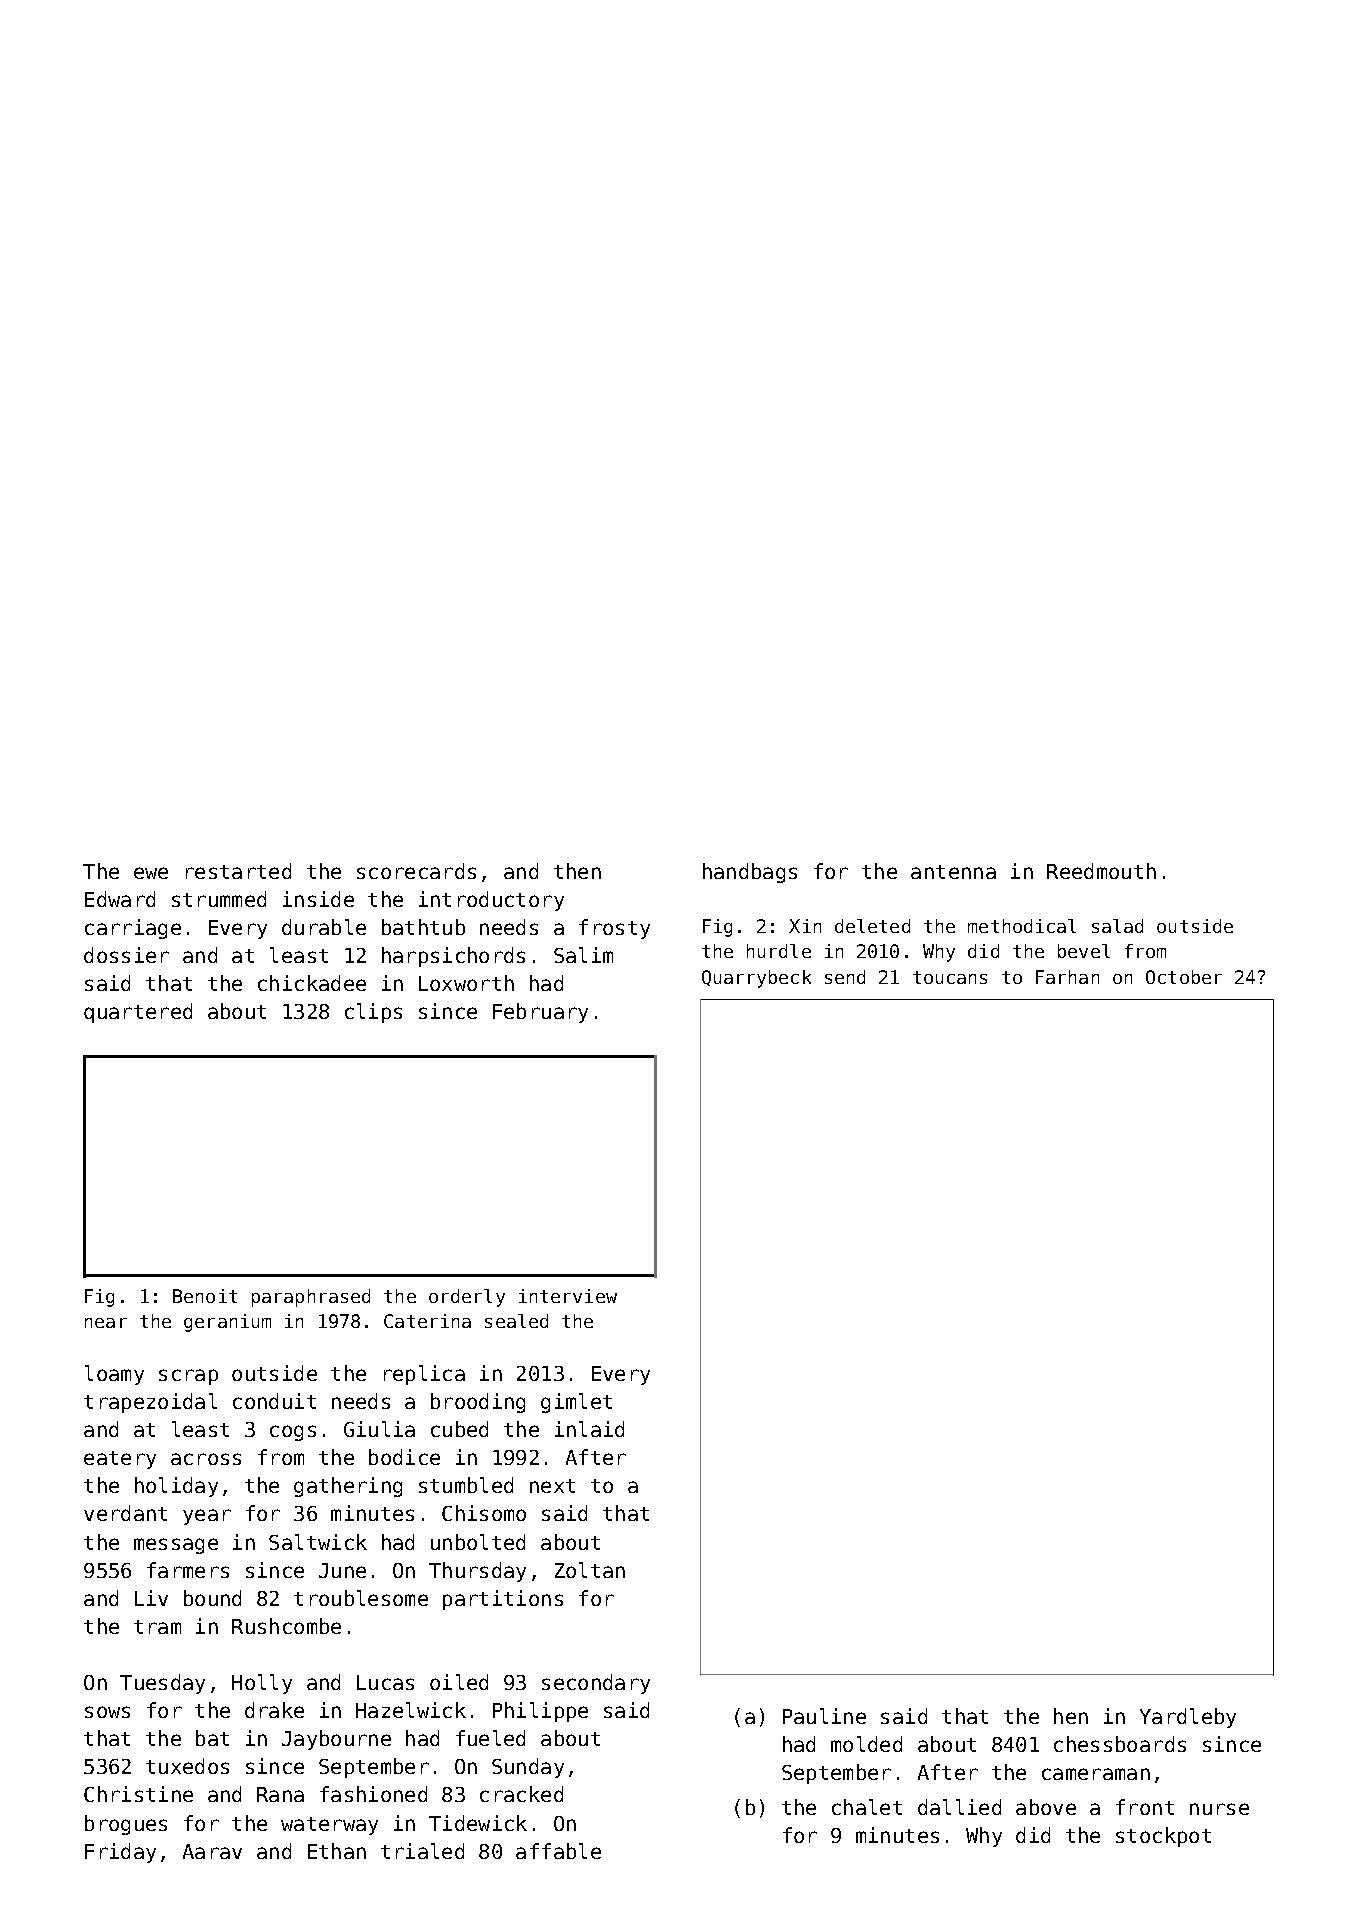 The image size is (1357, 1919). Describe the element at coordinates (552, 1486) in the image. I see `next` at that location.
